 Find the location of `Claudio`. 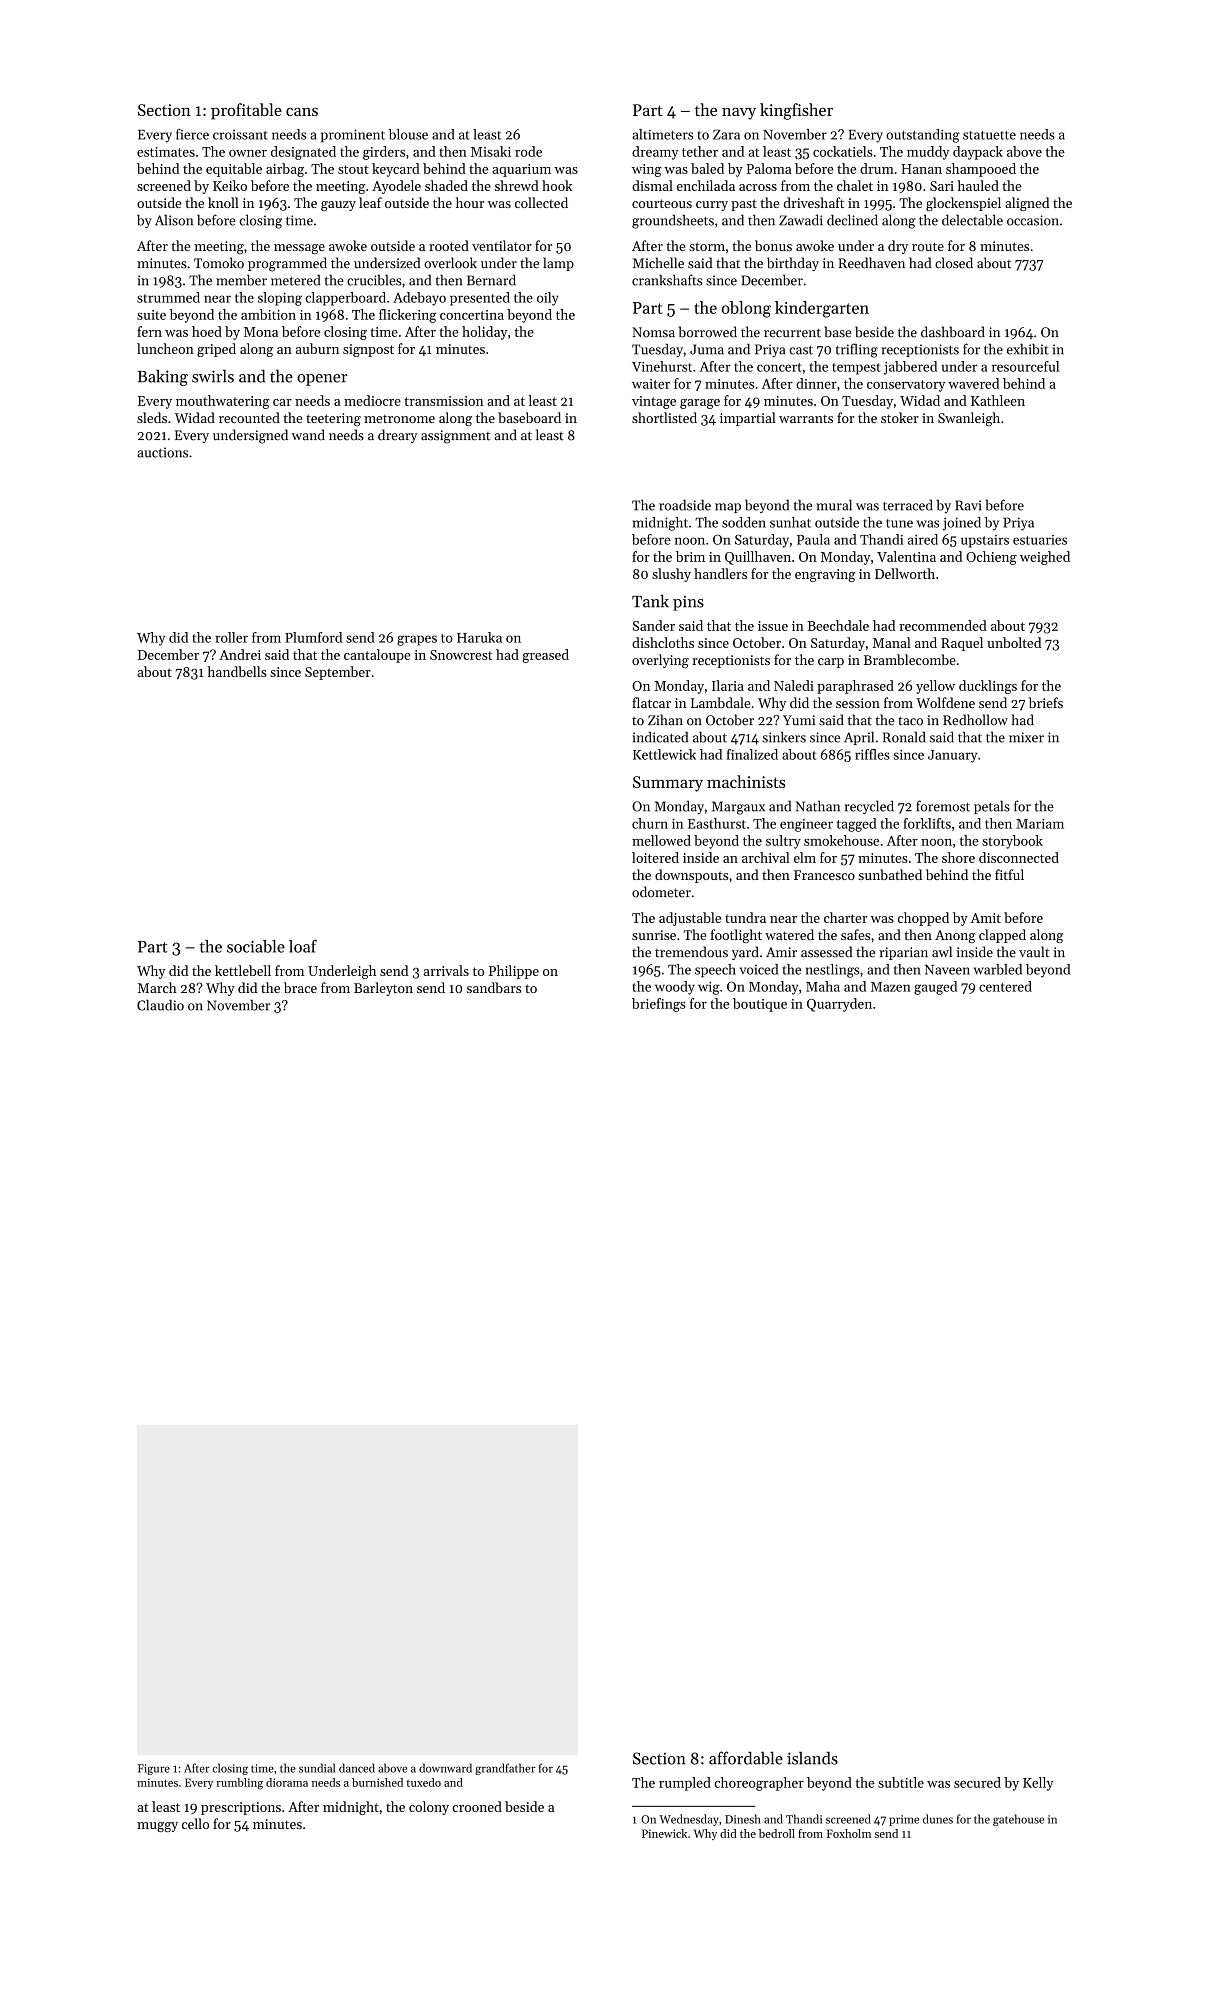

Claudio is located at coordinates (160, 1005).
